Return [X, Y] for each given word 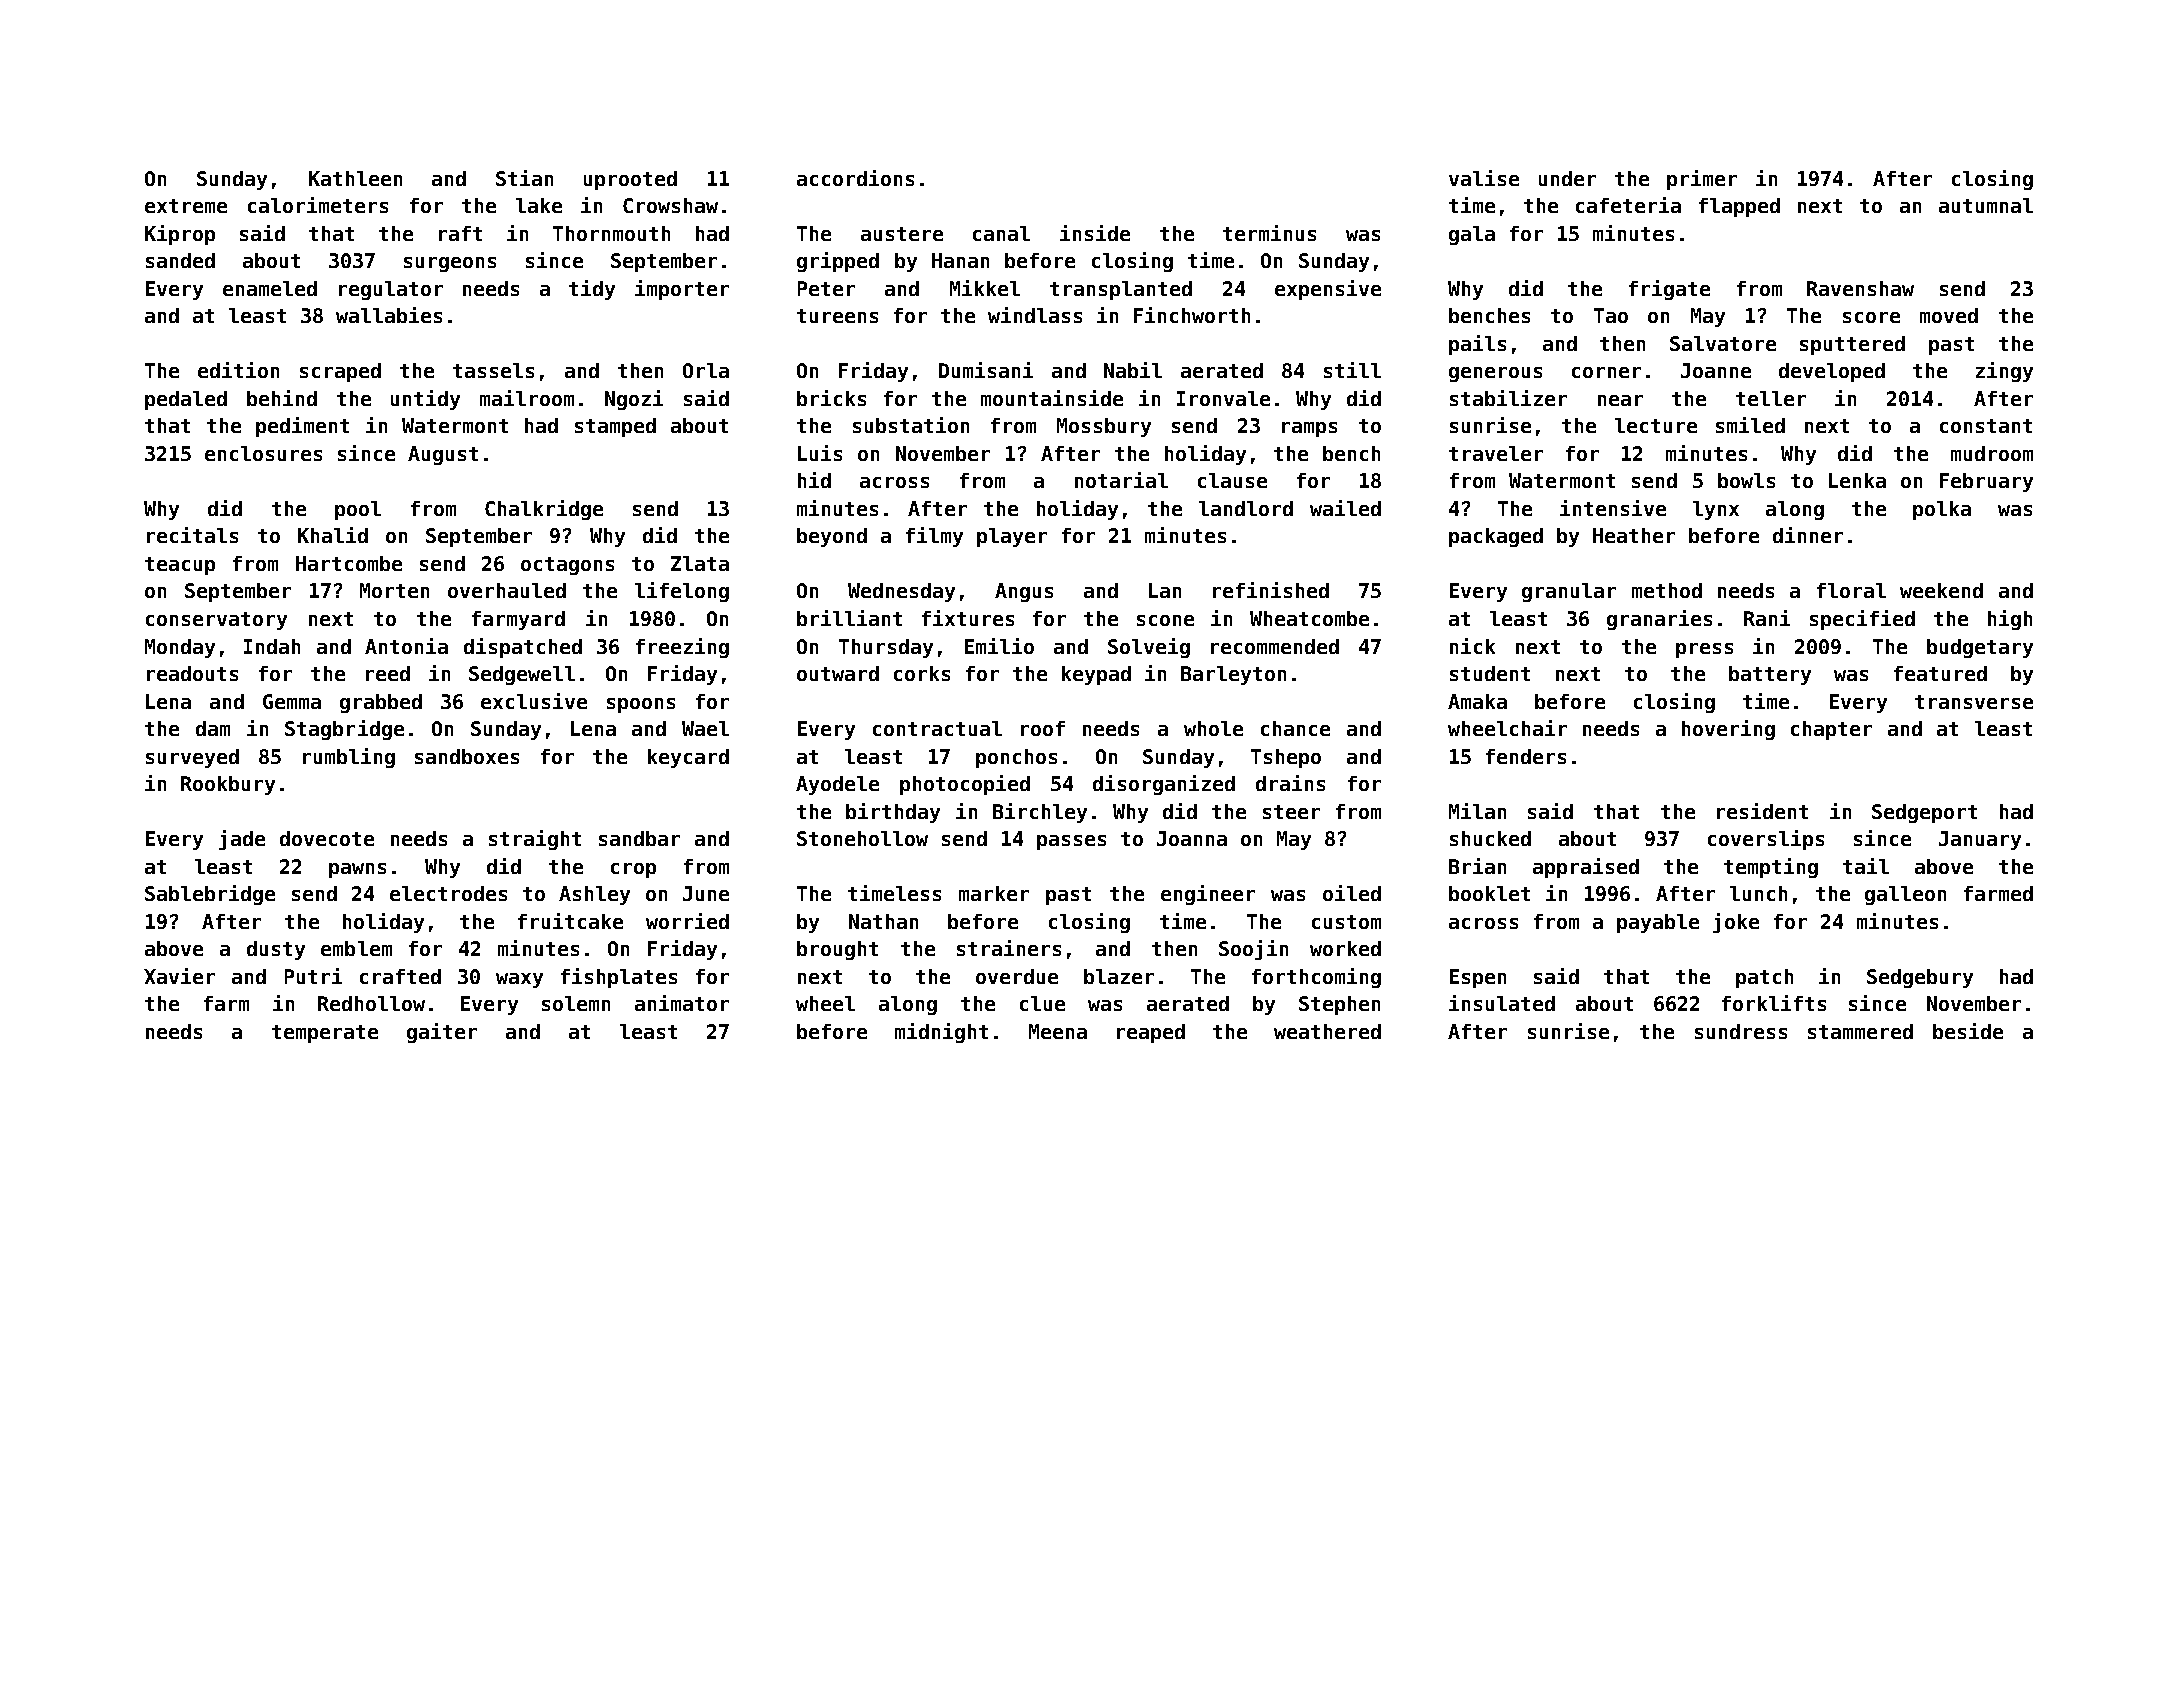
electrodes [448, 893]
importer [682, 290]
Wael [705, 728]
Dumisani [986, 370]
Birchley [1040, 813]
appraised [1586, 868]
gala [1472, 235]
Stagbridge [344, 730]
